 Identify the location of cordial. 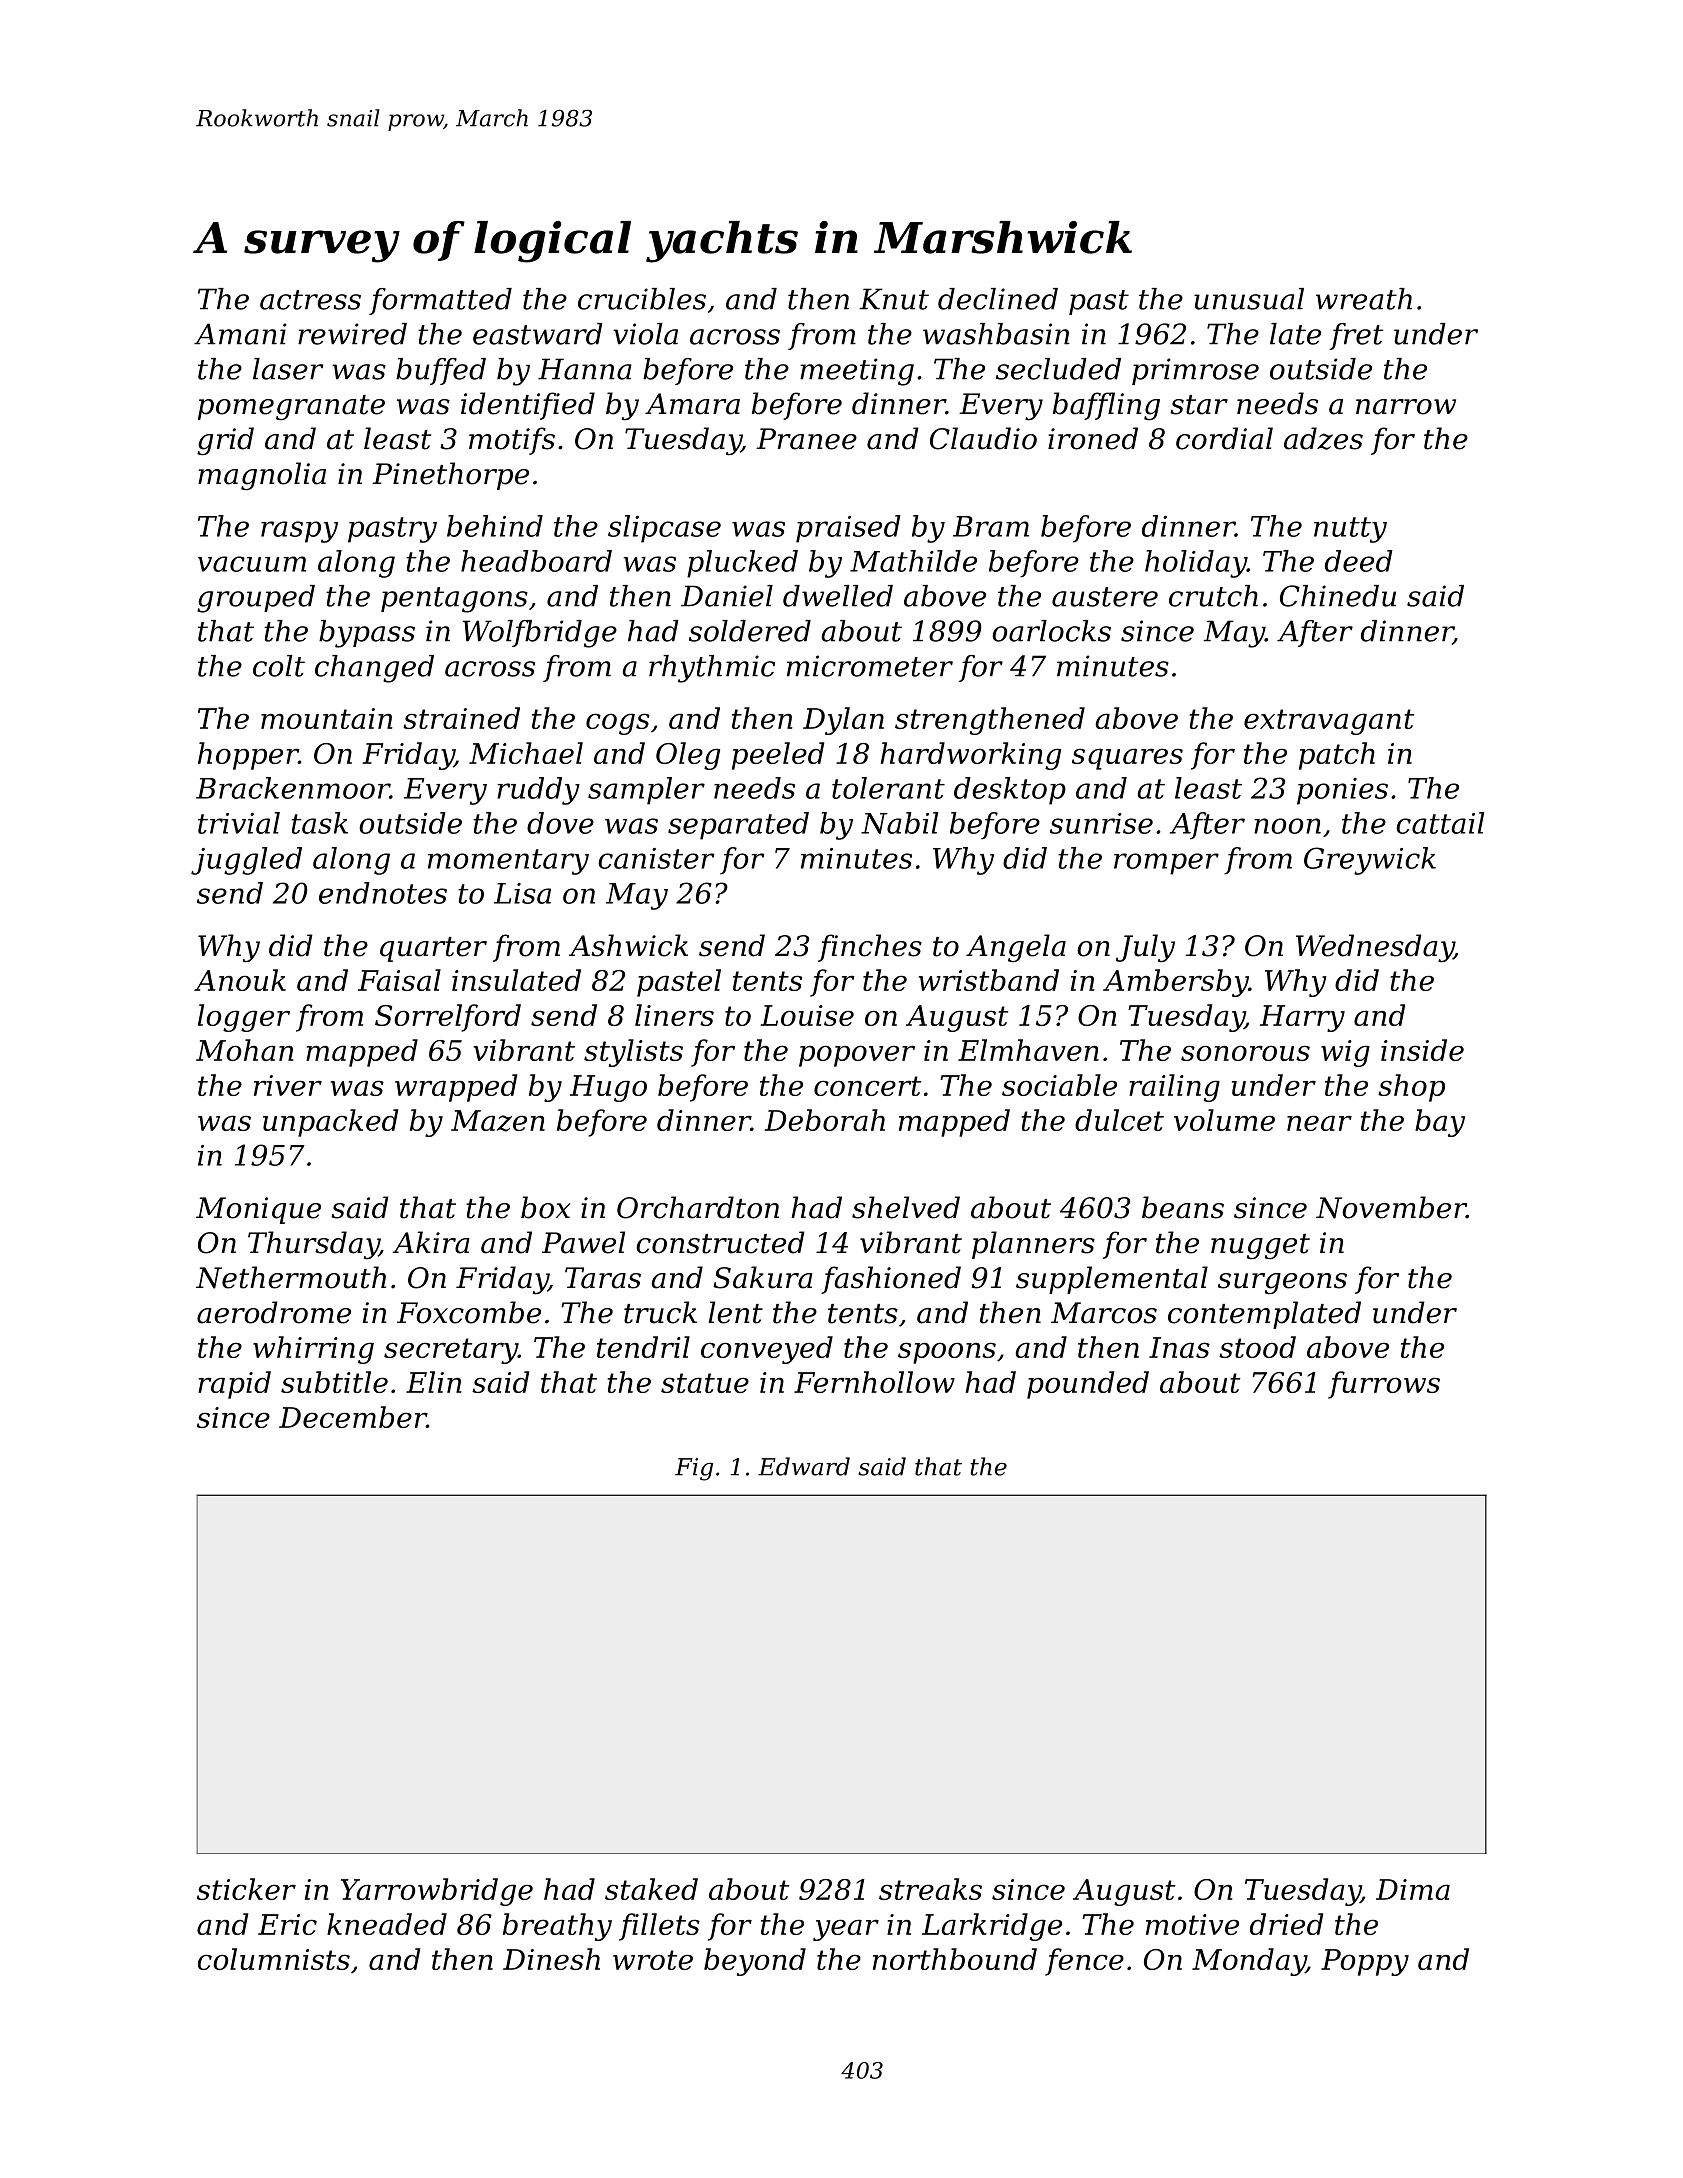
(1224, 438).
